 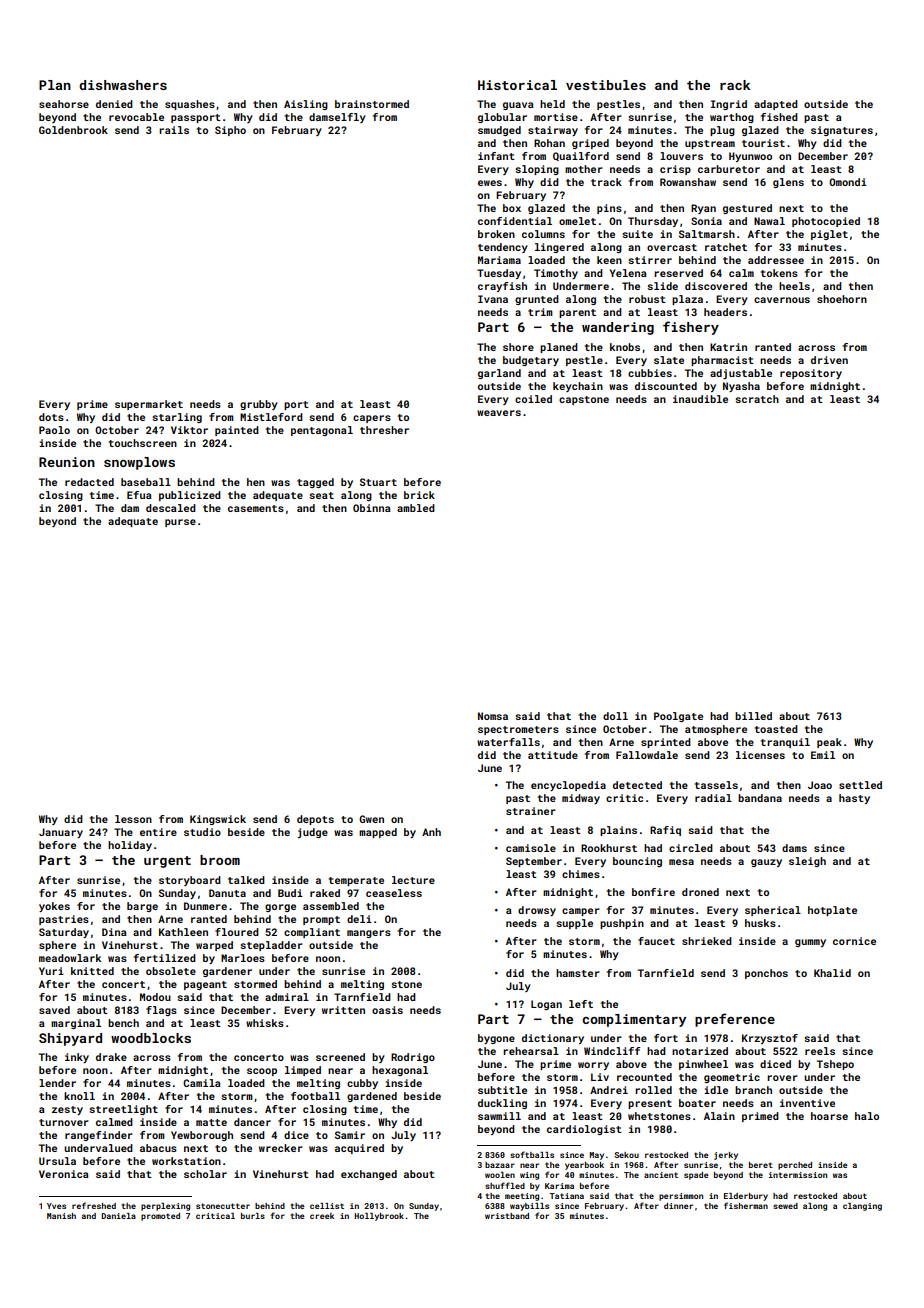 What do you see at coordinates (499, 374) in the image?
I see `garland` at bounding box center [499, 374].
